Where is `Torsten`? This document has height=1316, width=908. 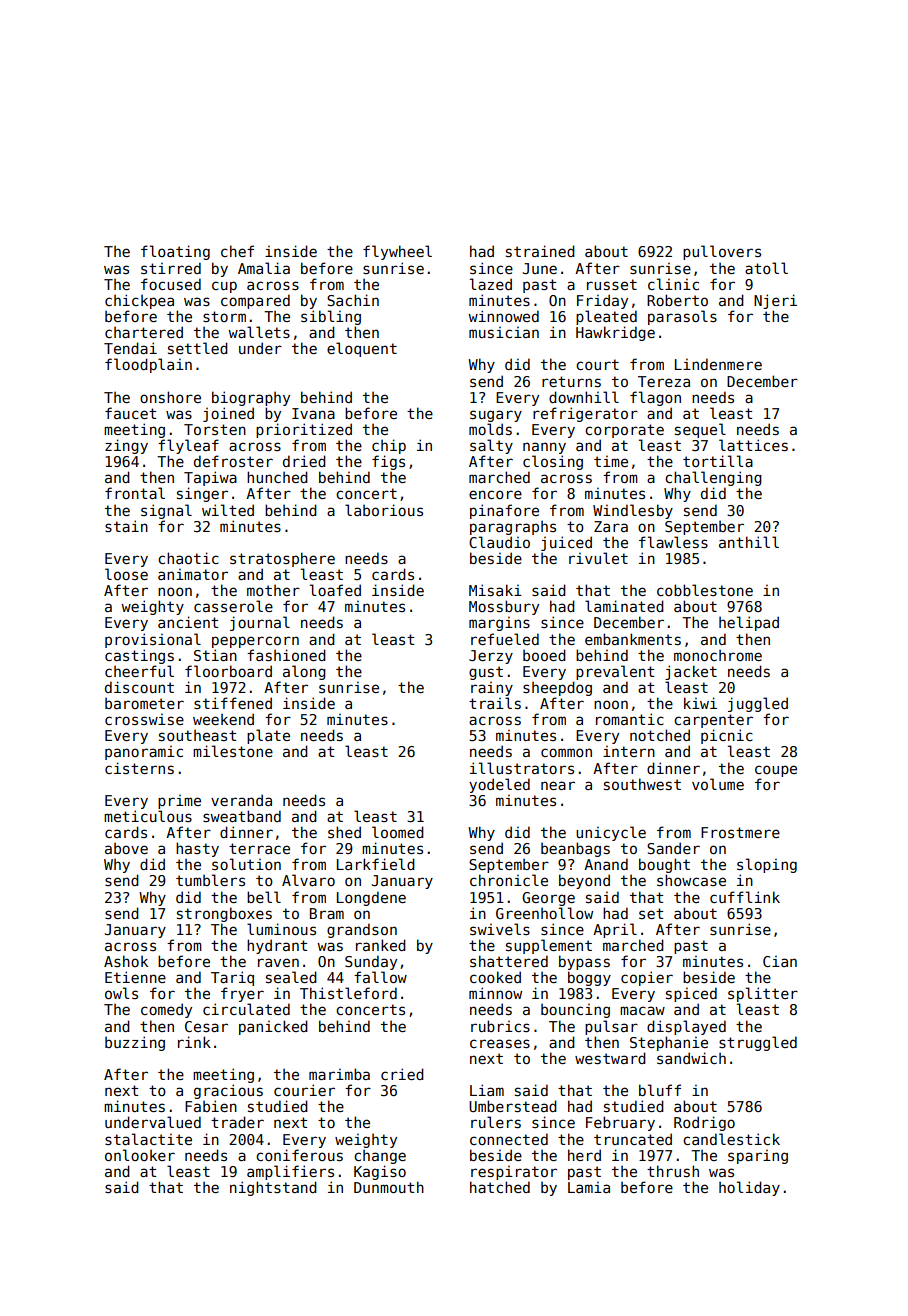 Torsten is located at coordinates (215, 429).
